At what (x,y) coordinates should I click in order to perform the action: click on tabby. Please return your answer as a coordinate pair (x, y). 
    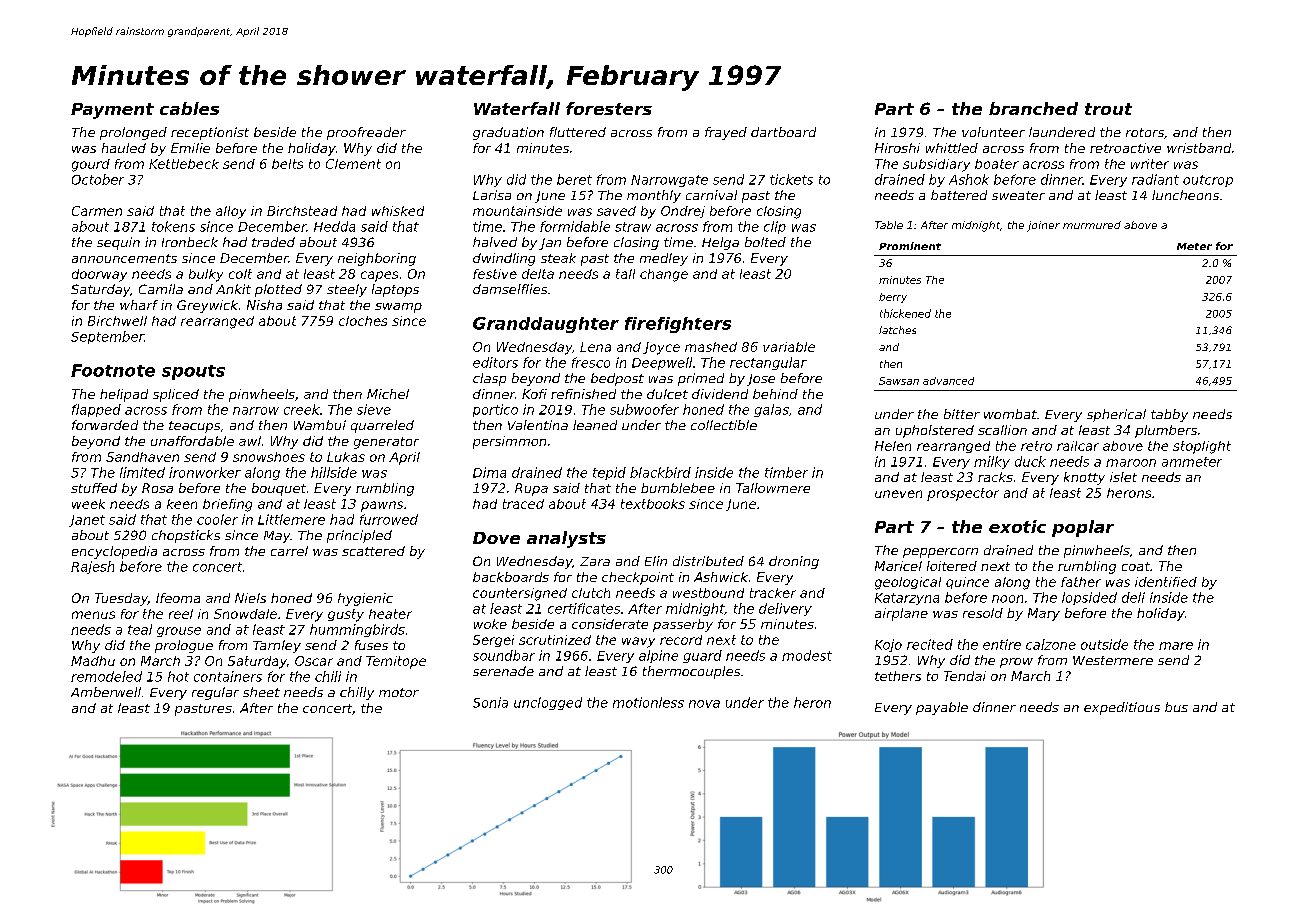
    Looking at the image, I should click on (1169, 415).
